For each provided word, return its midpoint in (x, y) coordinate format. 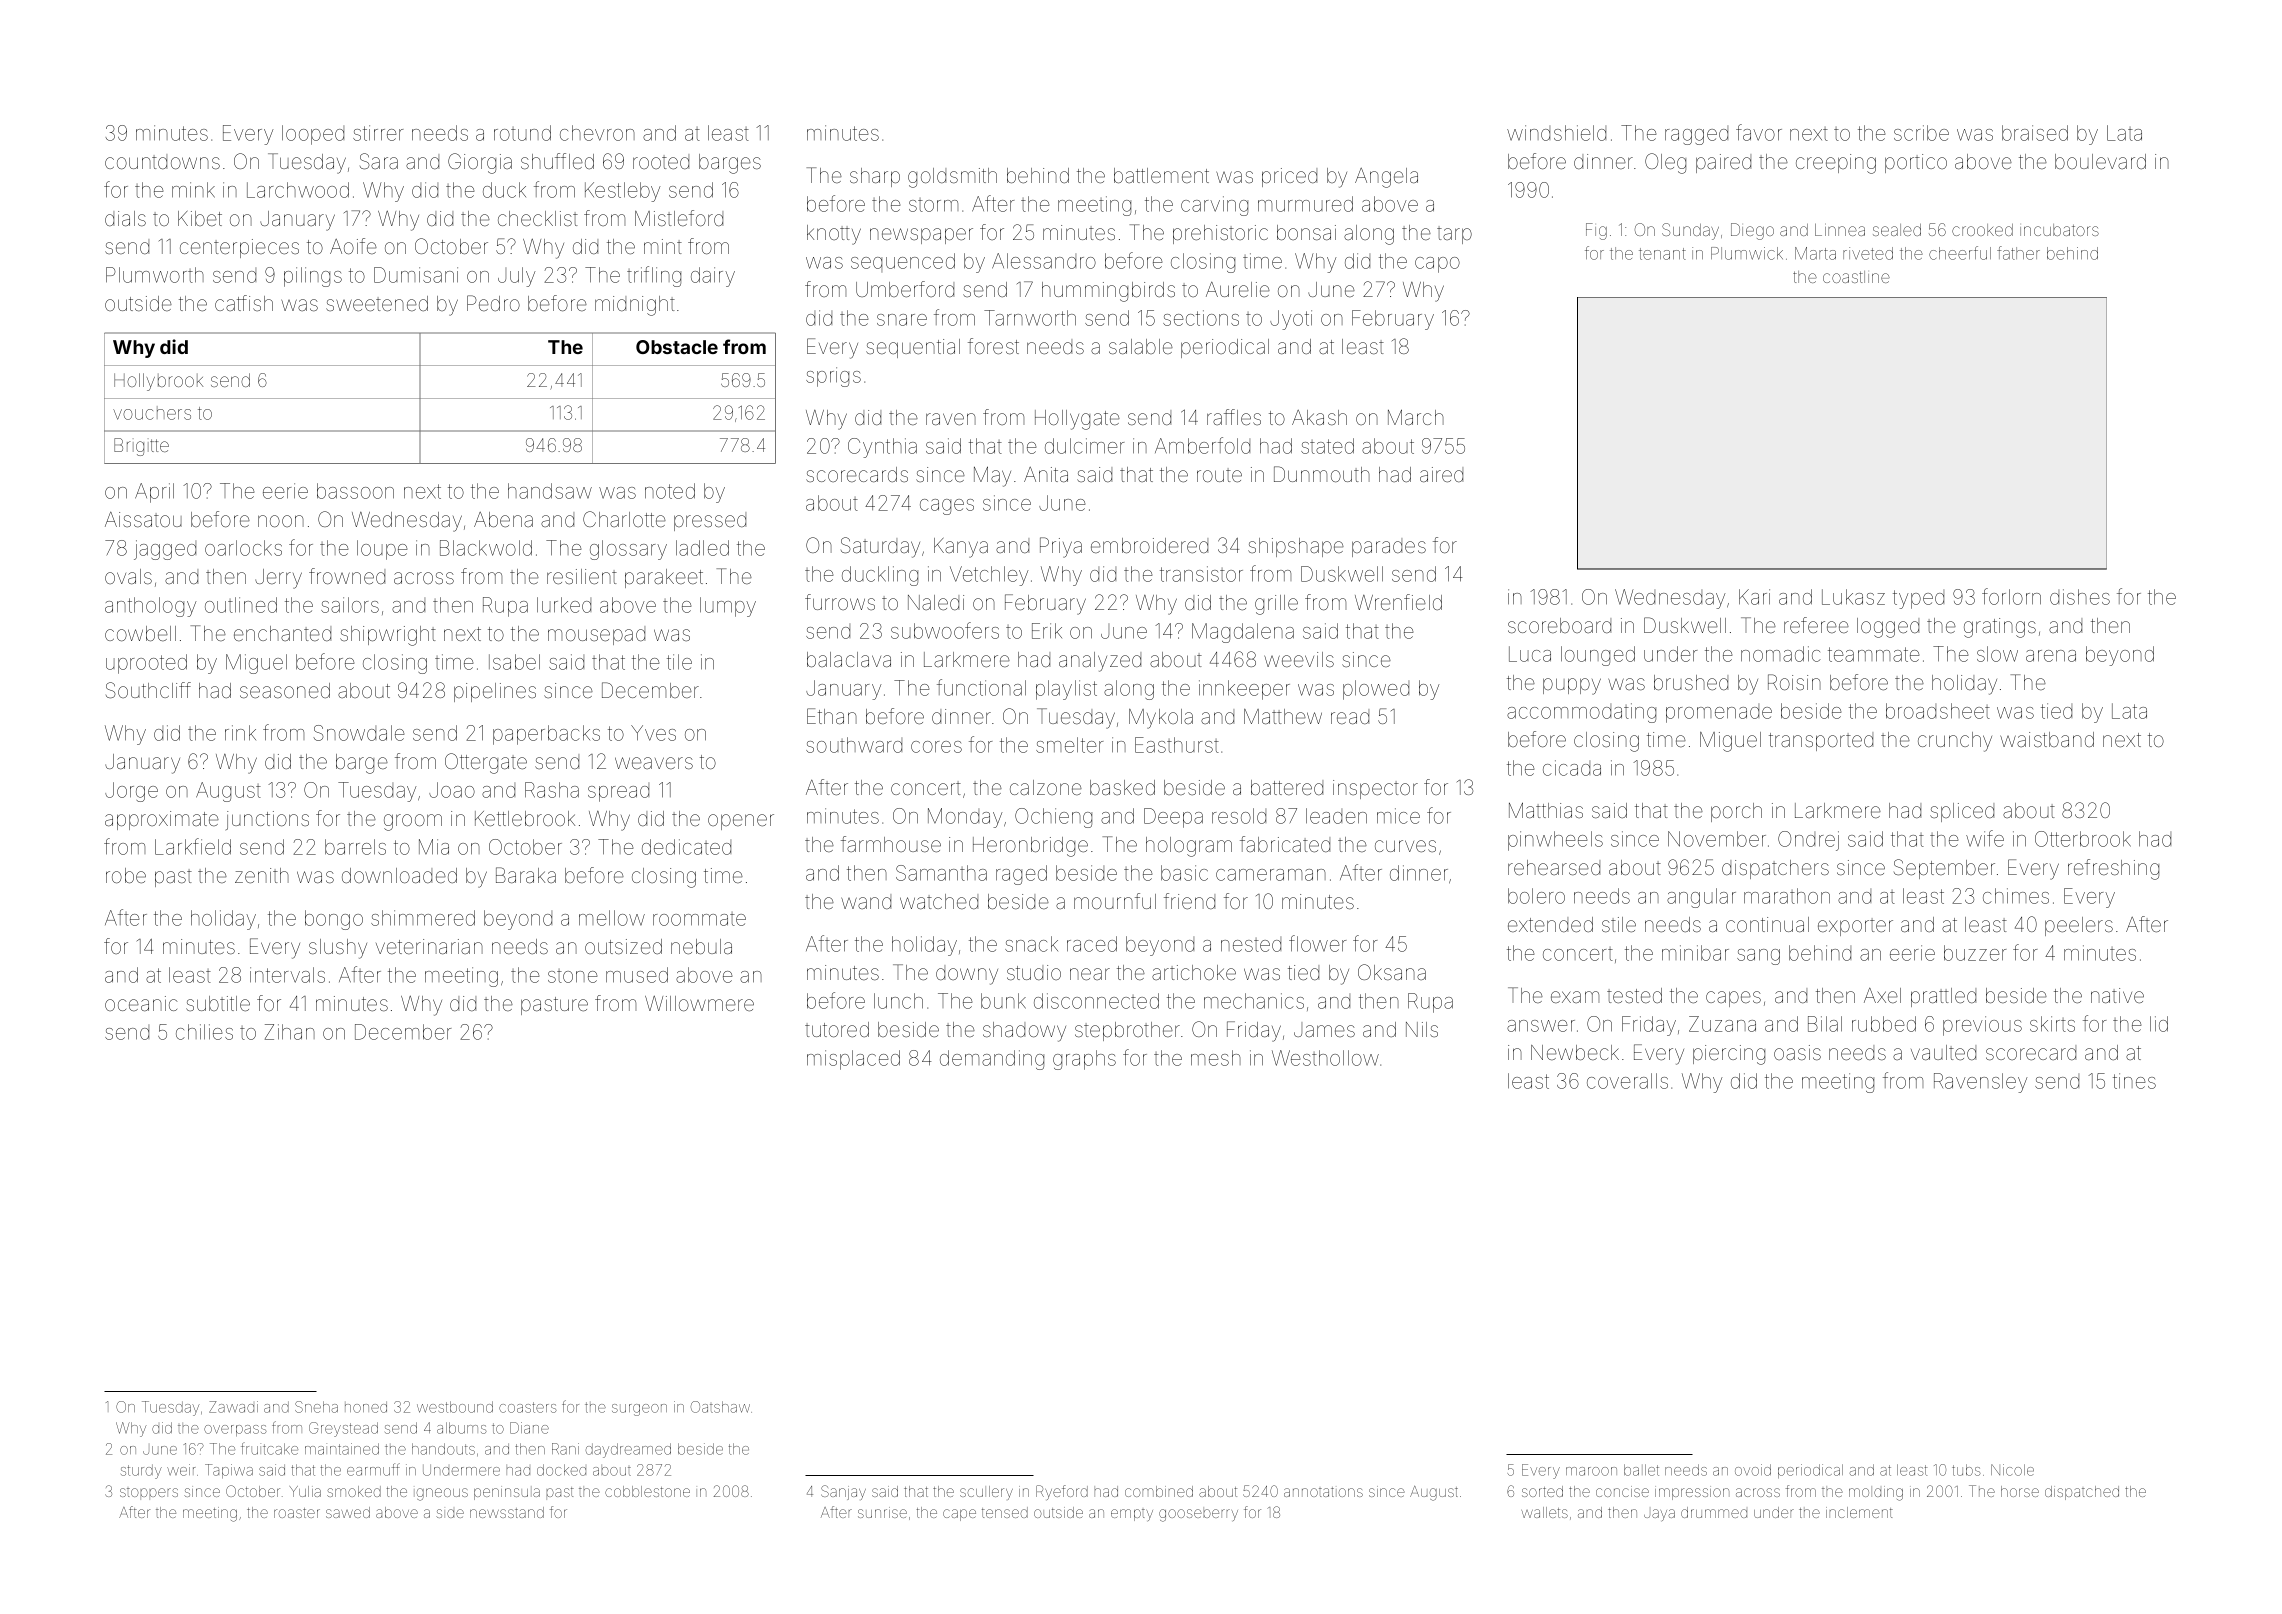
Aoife (353, 246)
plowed (1376, 690)
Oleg (1665, 163)
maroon (1591, 1471)
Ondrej (1808, 841)
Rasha (552, 790)
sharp (875, 177)
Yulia (305, 1491)
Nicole (2012, 1470)
